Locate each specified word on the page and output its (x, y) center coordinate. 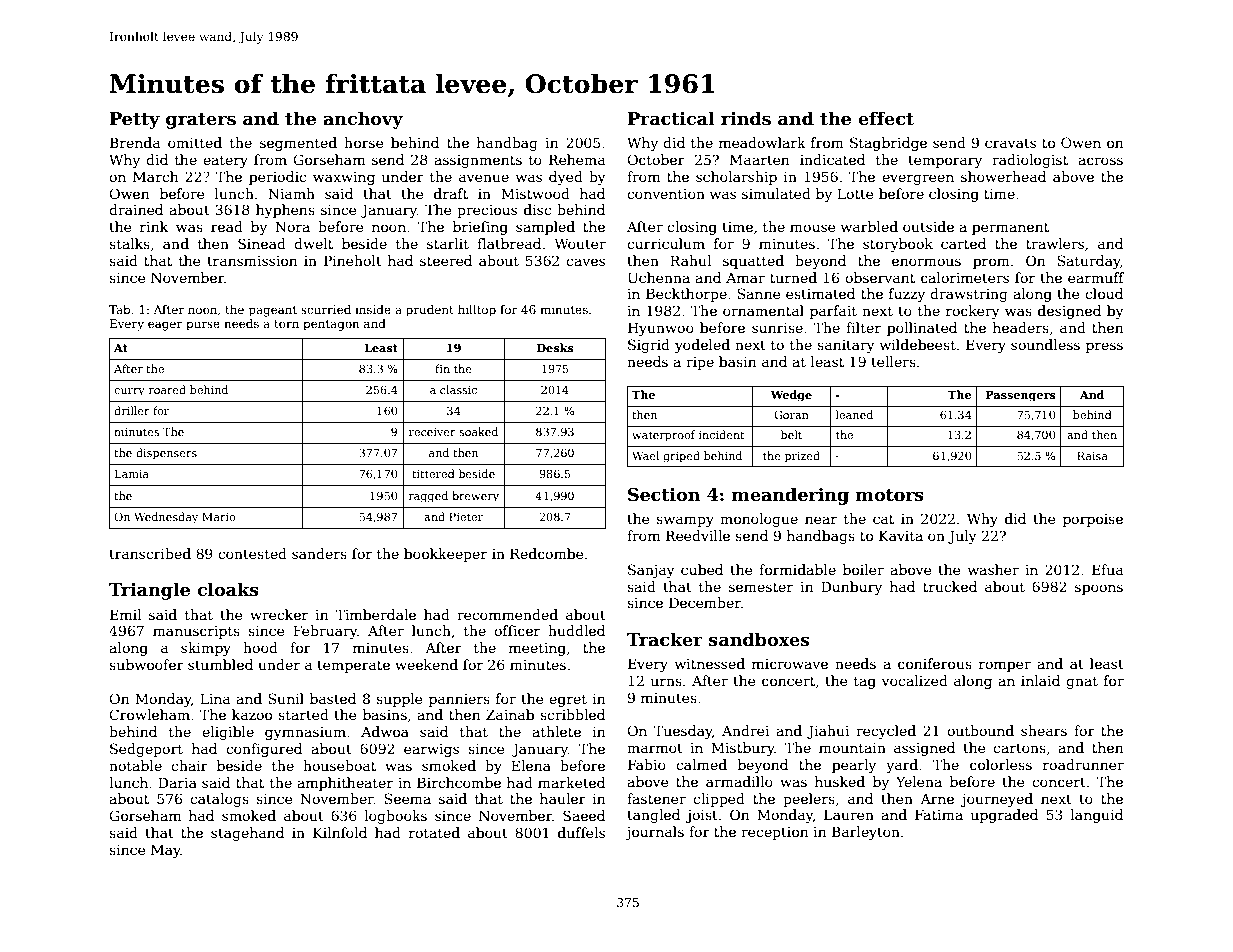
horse (364, 142)
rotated (434, 832)
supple (399, 700)
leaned (854, 414)
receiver (432, 432)
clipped (719, 800)
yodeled (702, 346)
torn (286, 324)
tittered (433, 473)
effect (886, 118)
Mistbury (743, 749)
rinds (746, 118)
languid (1097, 816)
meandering (790, 496)
